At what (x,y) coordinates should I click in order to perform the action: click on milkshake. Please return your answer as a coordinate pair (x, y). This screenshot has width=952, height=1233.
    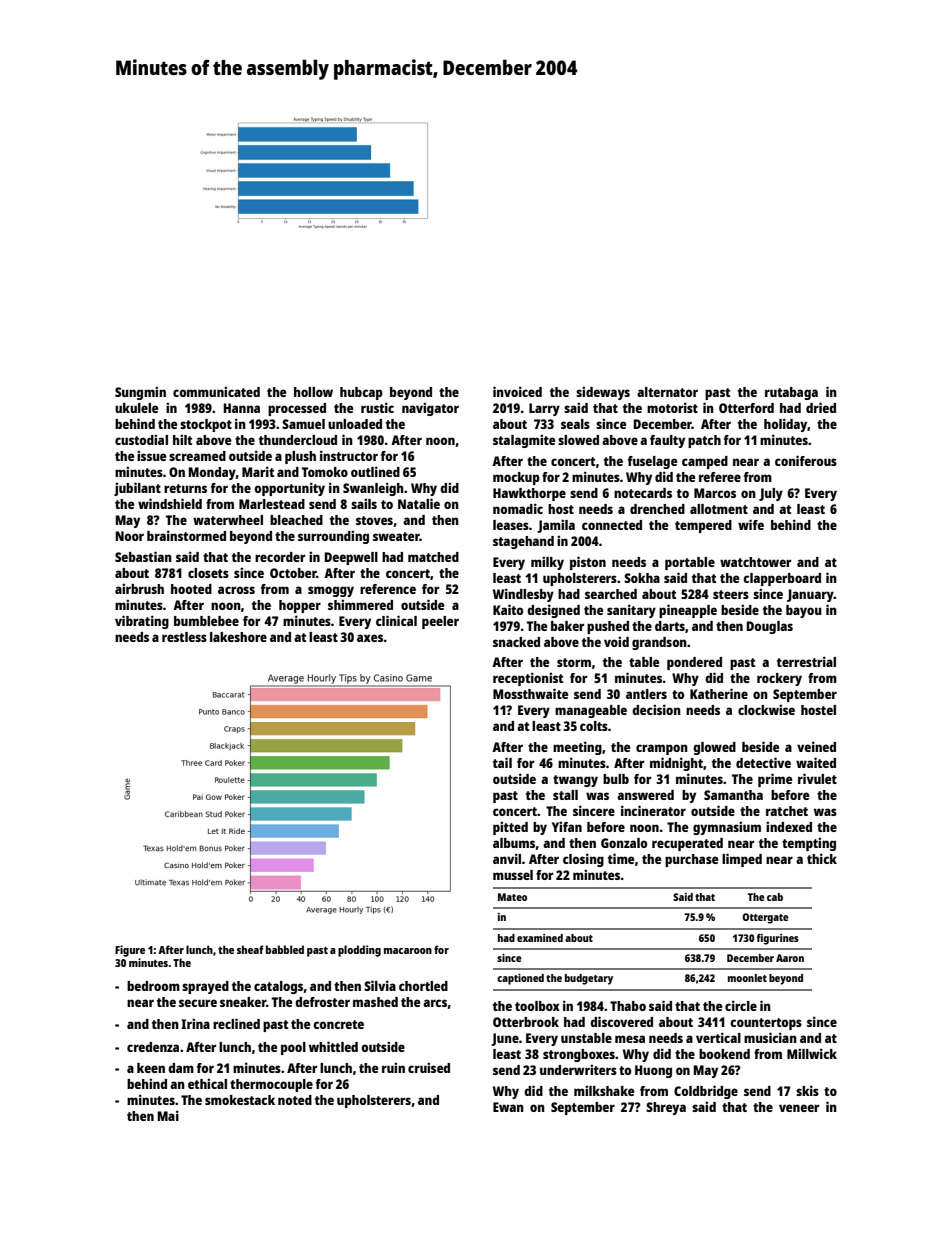
    Looking at the image, I should click on (604, 1090).
